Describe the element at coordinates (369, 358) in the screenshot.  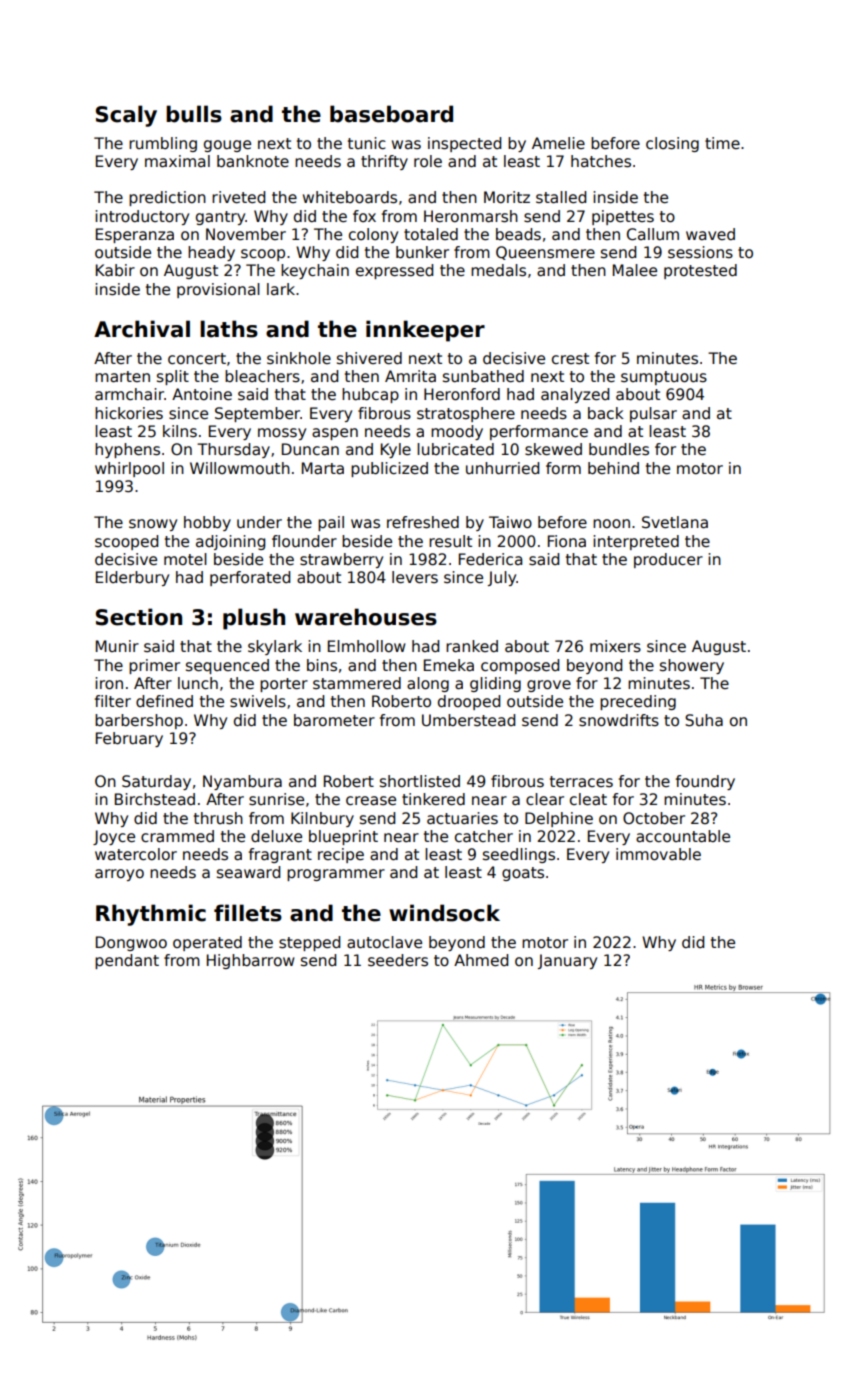
I see `shivered` at that location.
